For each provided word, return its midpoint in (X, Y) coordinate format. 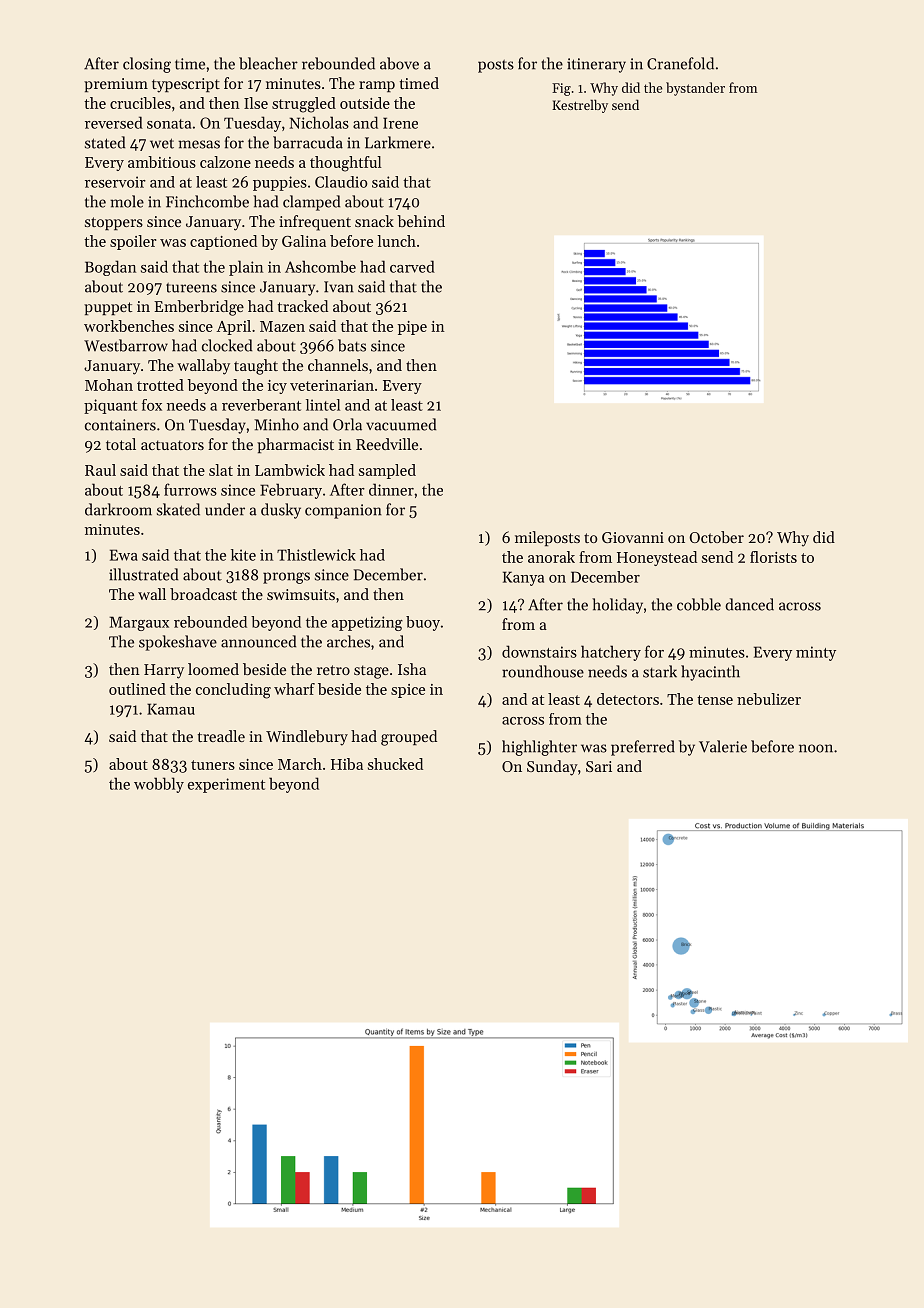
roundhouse (543, 671)
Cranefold (680, 63)
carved (412, 266)
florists (773, 557)
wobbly (159, 785)
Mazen (282, 326)
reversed (114, 122)
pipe (412, 328)
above (399, 63)
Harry (164, 671)
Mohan (109, 385)
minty (816, 653)
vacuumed (401, 424)
